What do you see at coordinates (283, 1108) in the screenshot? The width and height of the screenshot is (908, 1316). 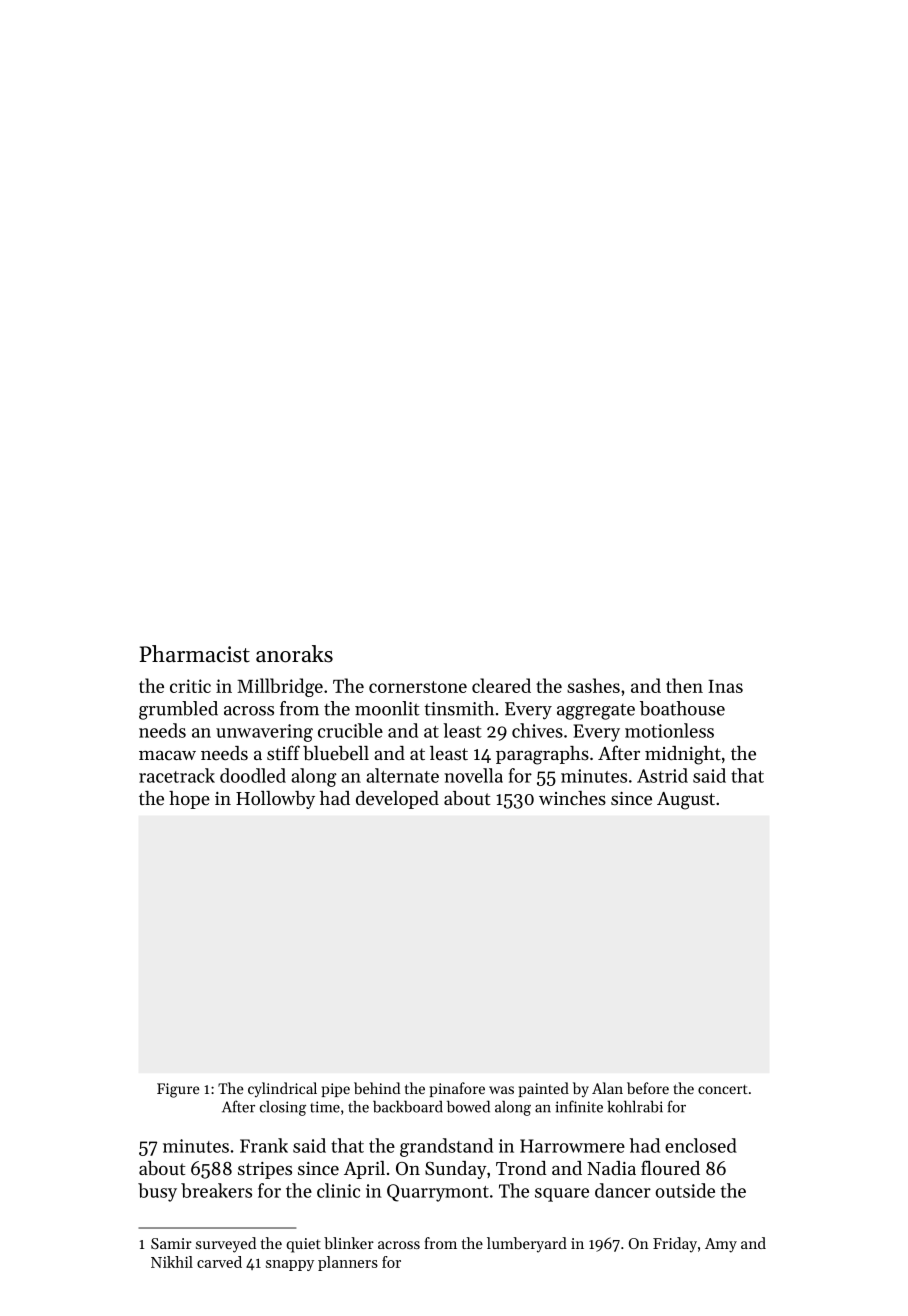 I see `closing` at bounding box center [283, 1108].
